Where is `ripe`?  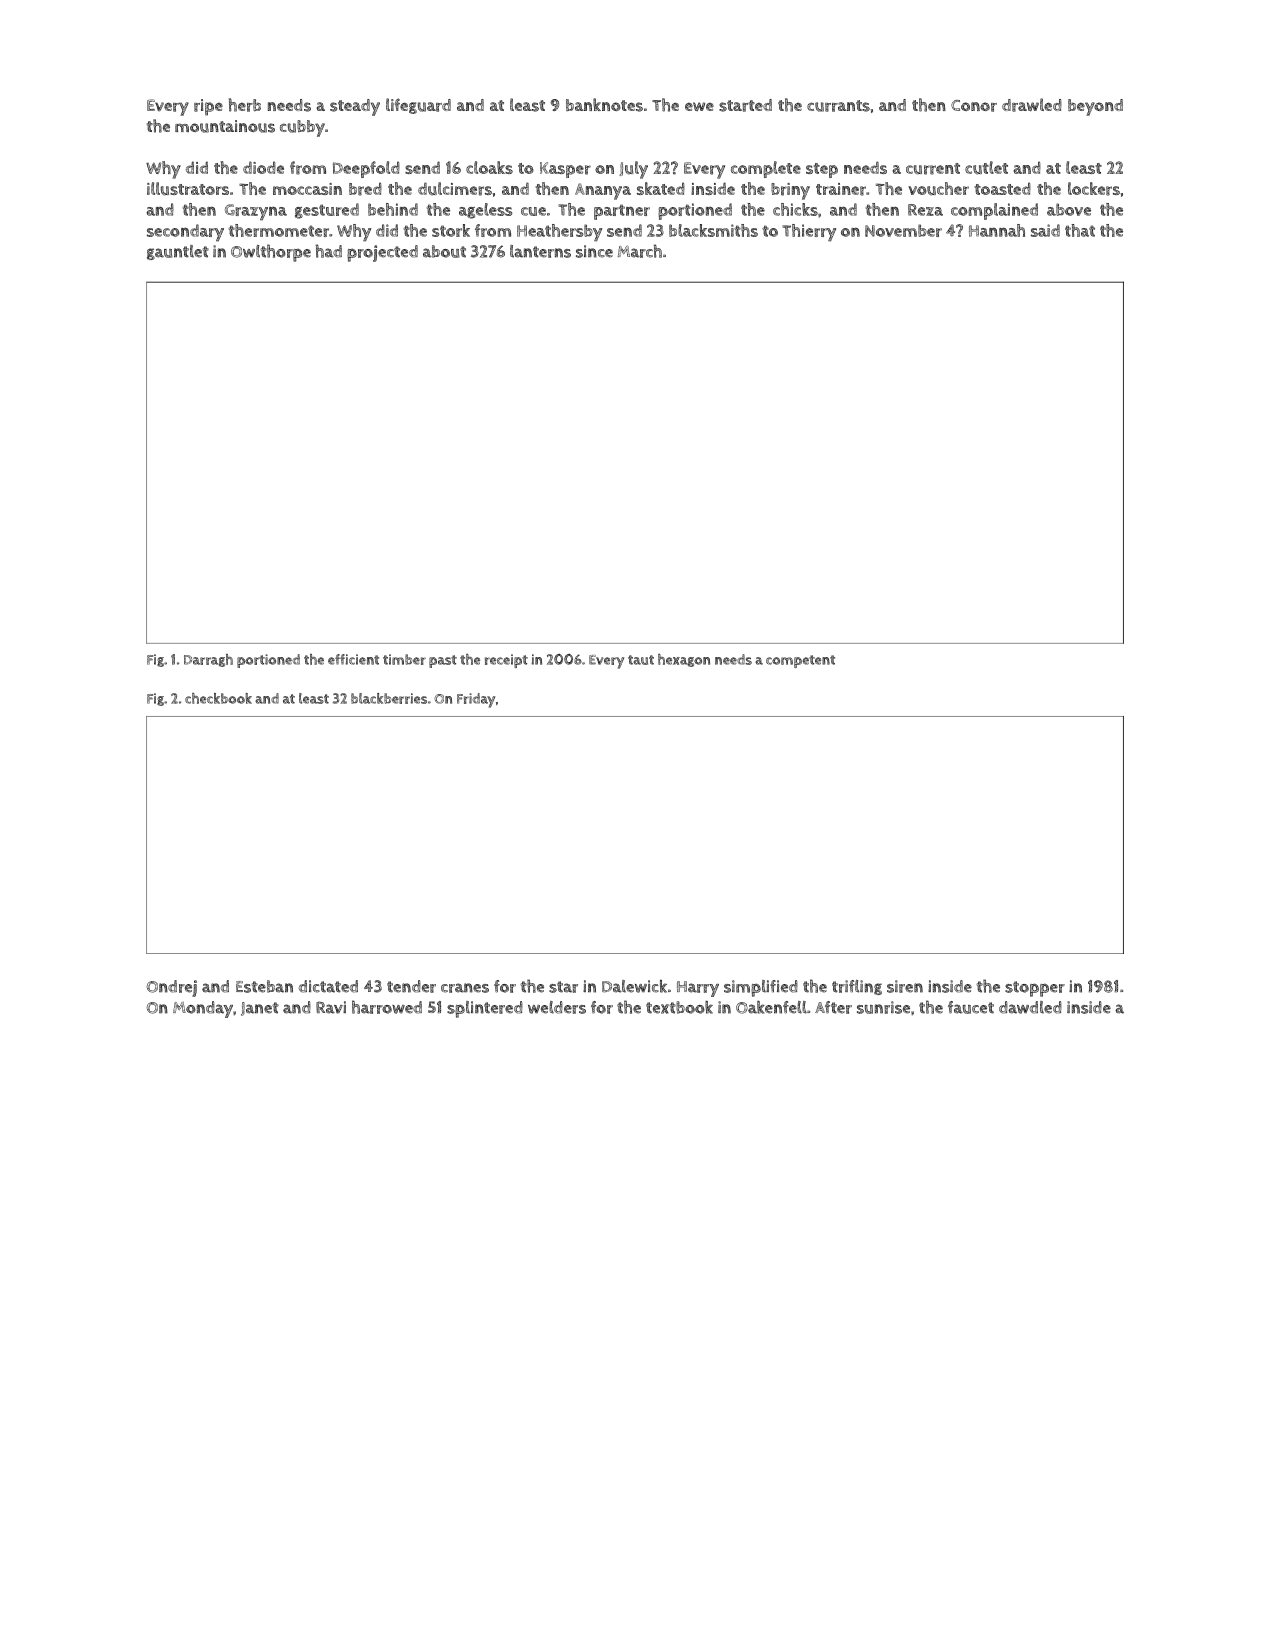 ripe is located at coordinates (208, 107).
